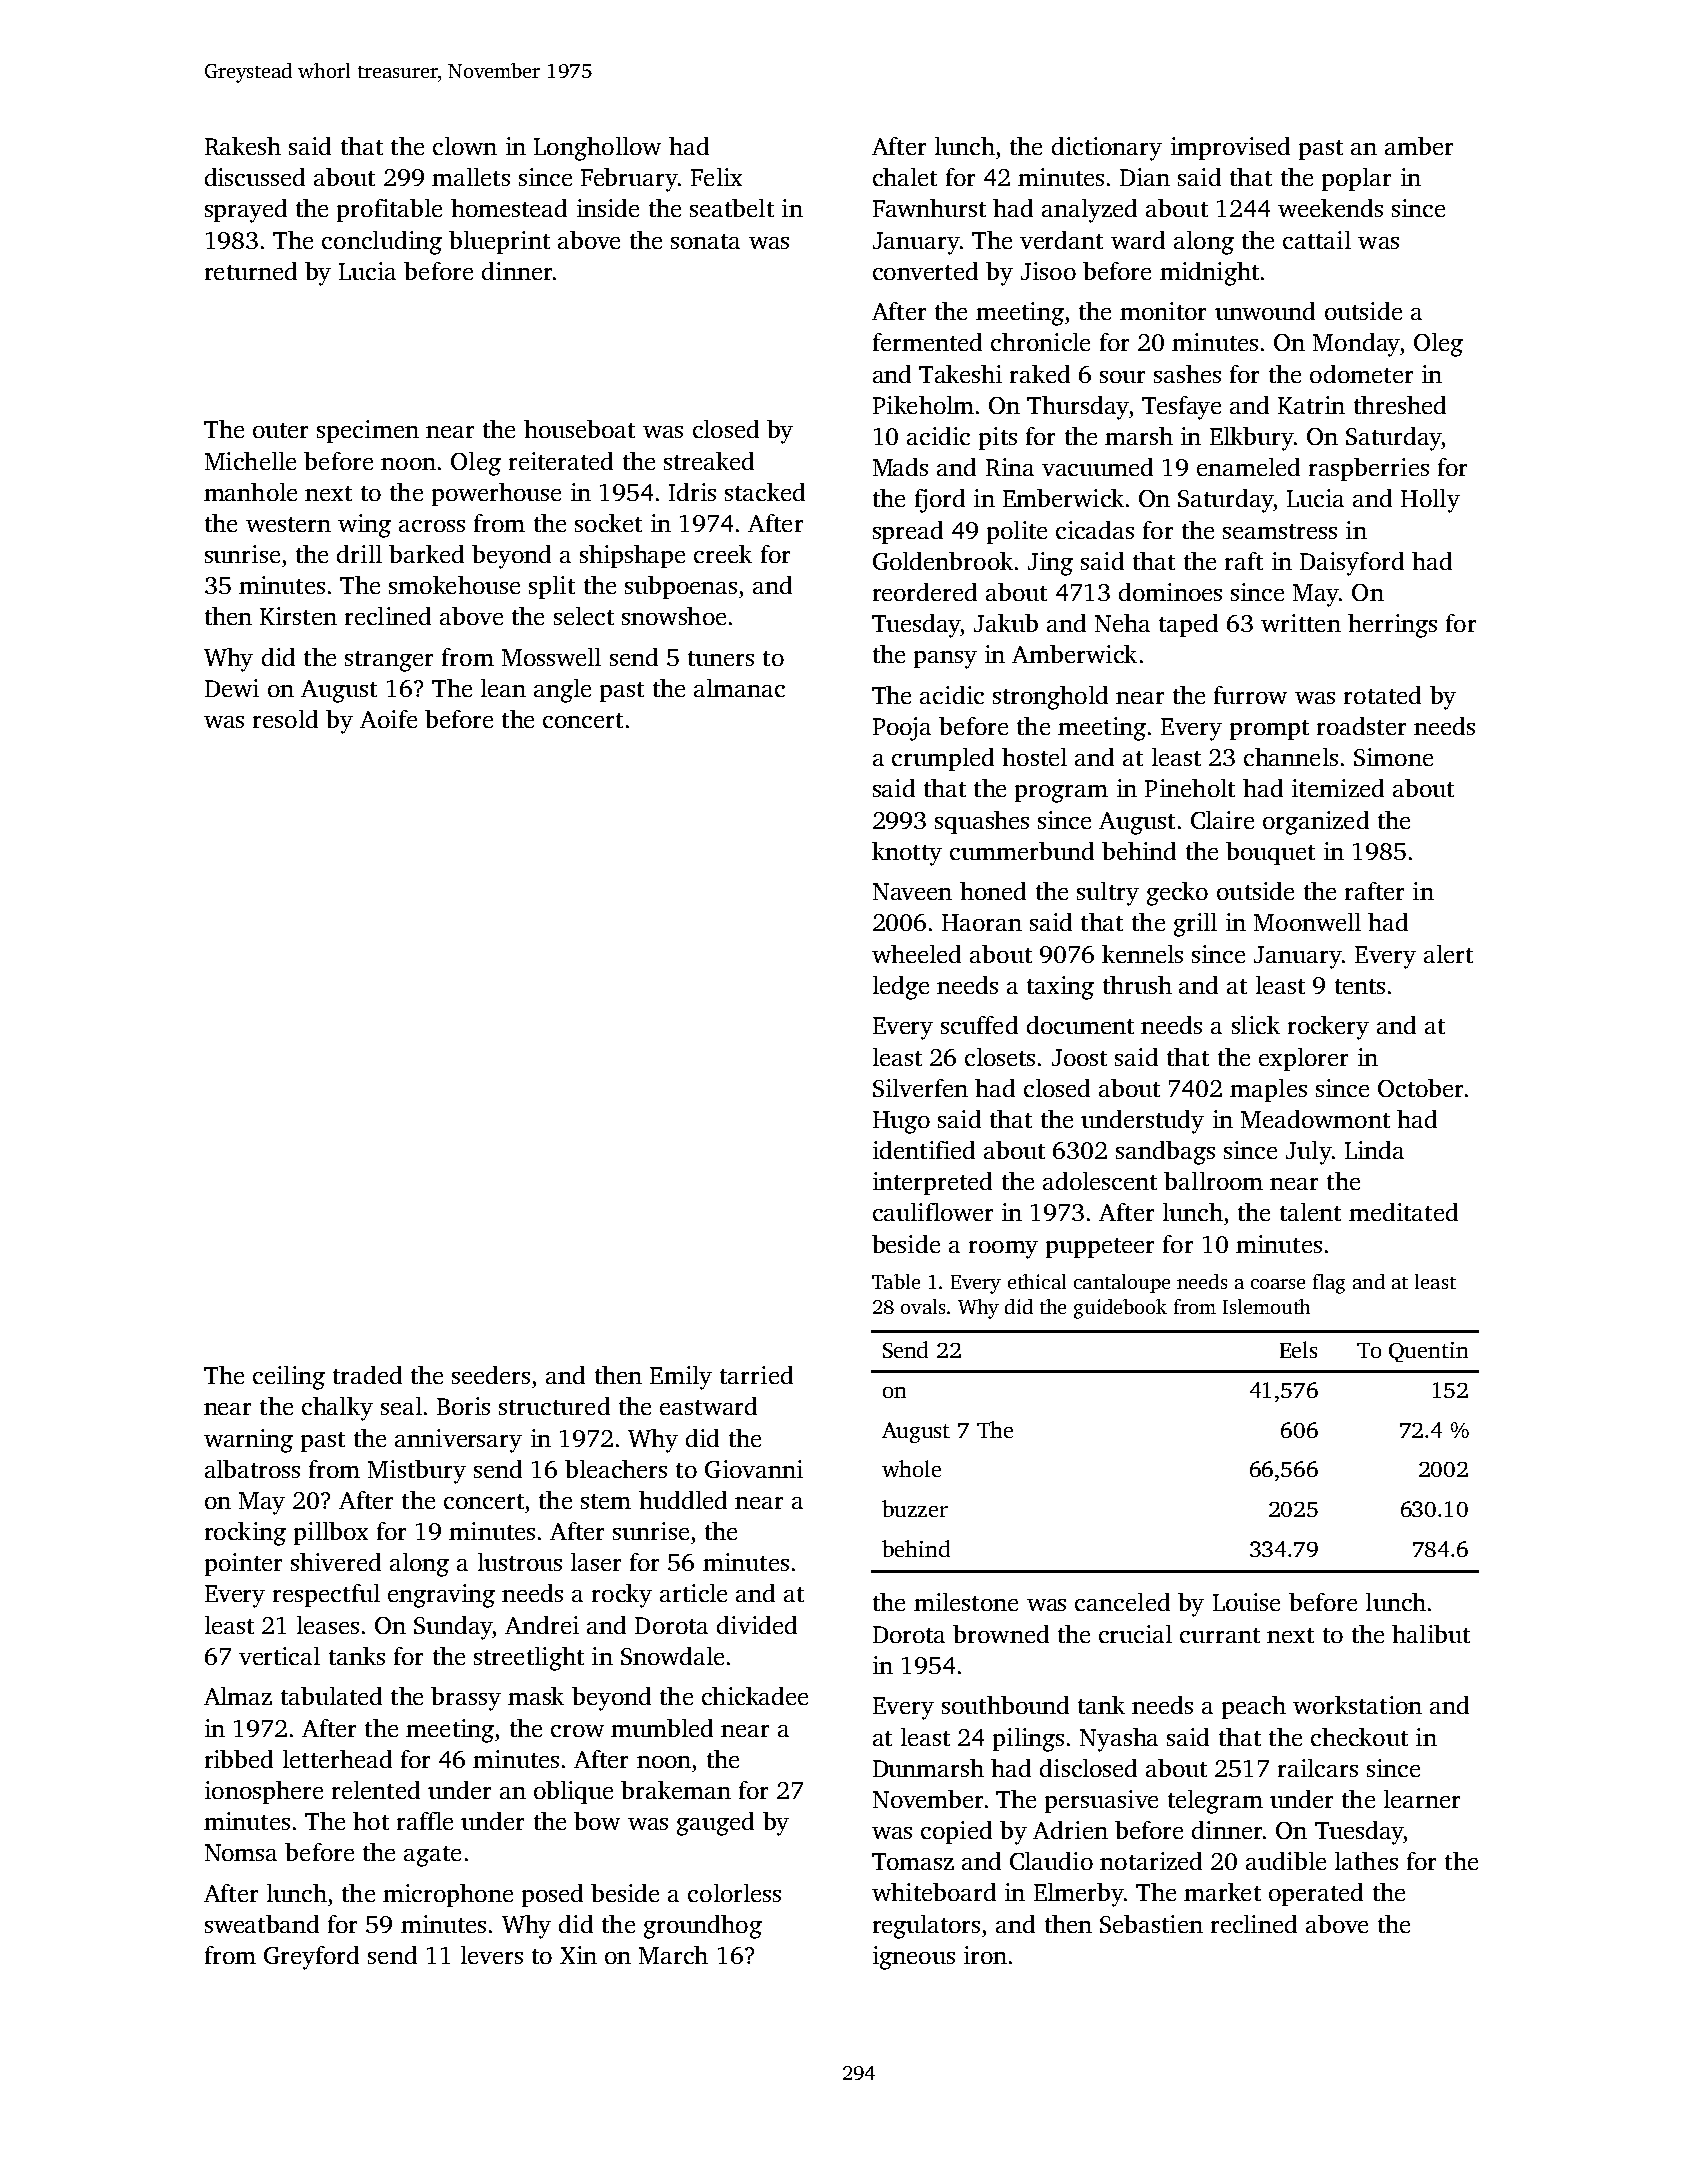 Image resolution: width=1683 pixels, height=2178 pixels. I want to click on ledge, so click(901, 988).
